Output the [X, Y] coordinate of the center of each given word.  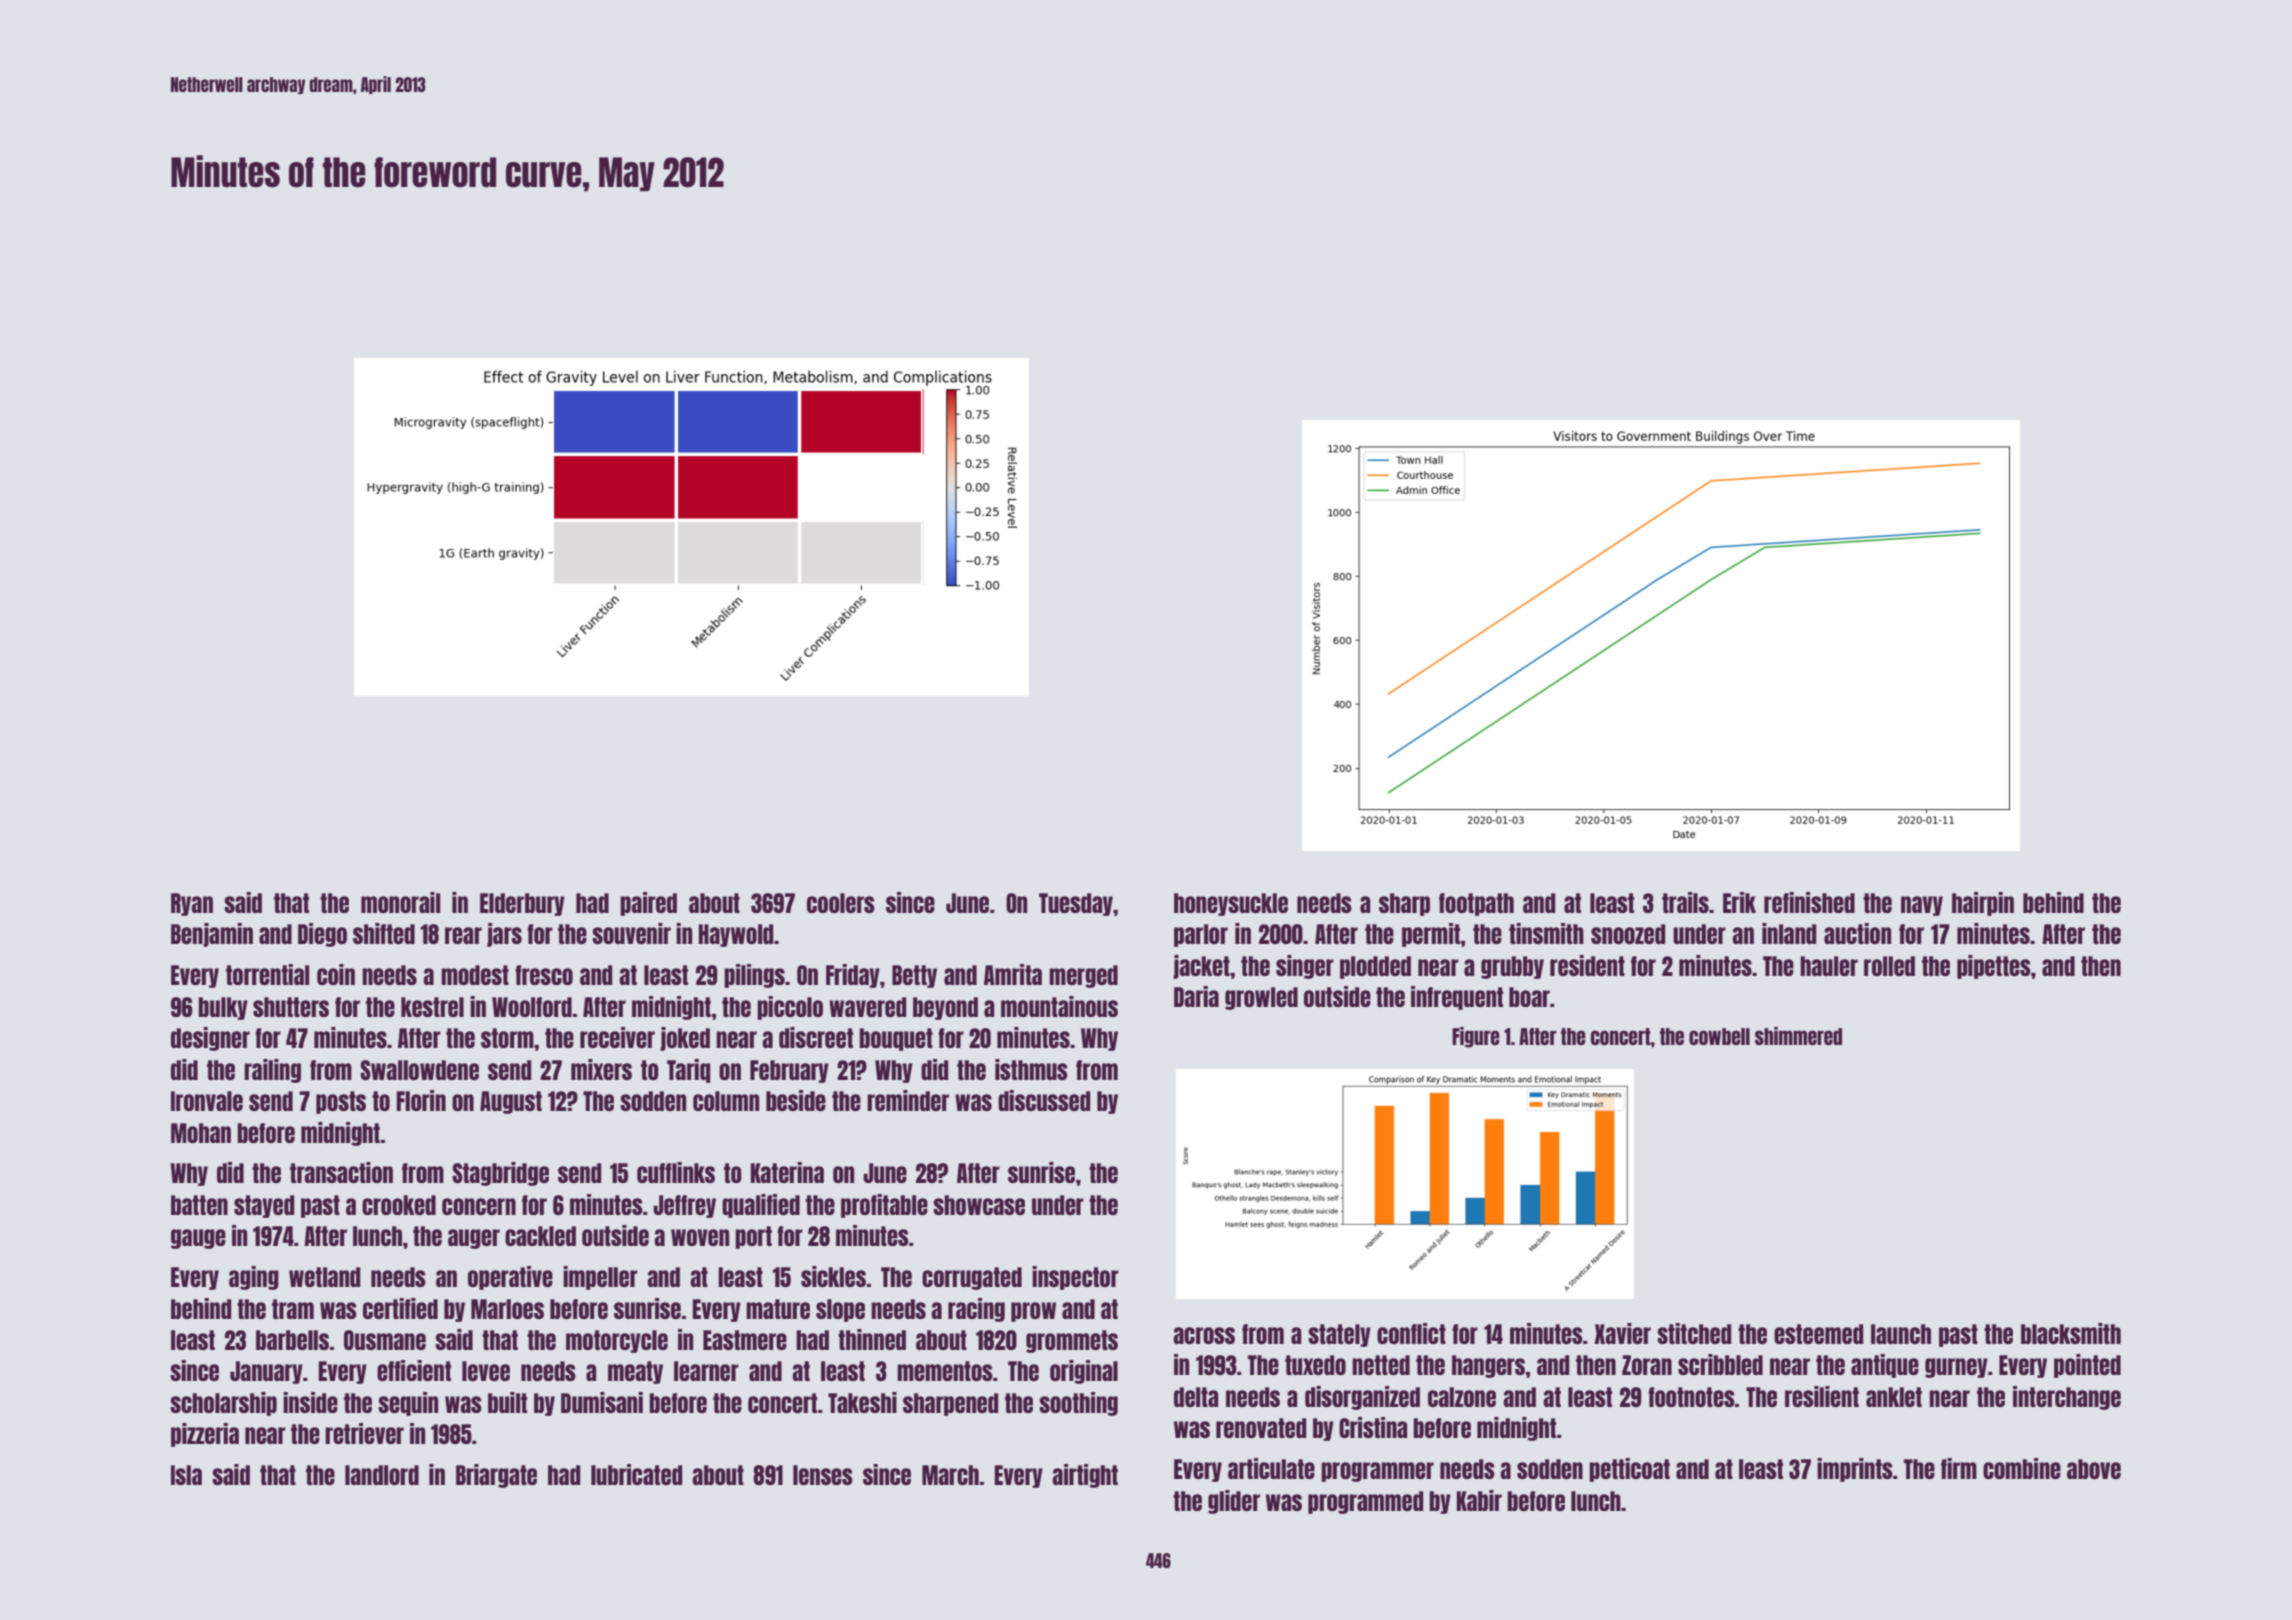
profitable [884, 1206]
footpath [1476, 904]
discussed [1044, 1100]
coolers [841, 903]
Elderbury [522, 904]
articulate [1271, 1468]
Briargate [496, 1476]
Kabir [1479, 1500]
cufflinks [676, 1172]
